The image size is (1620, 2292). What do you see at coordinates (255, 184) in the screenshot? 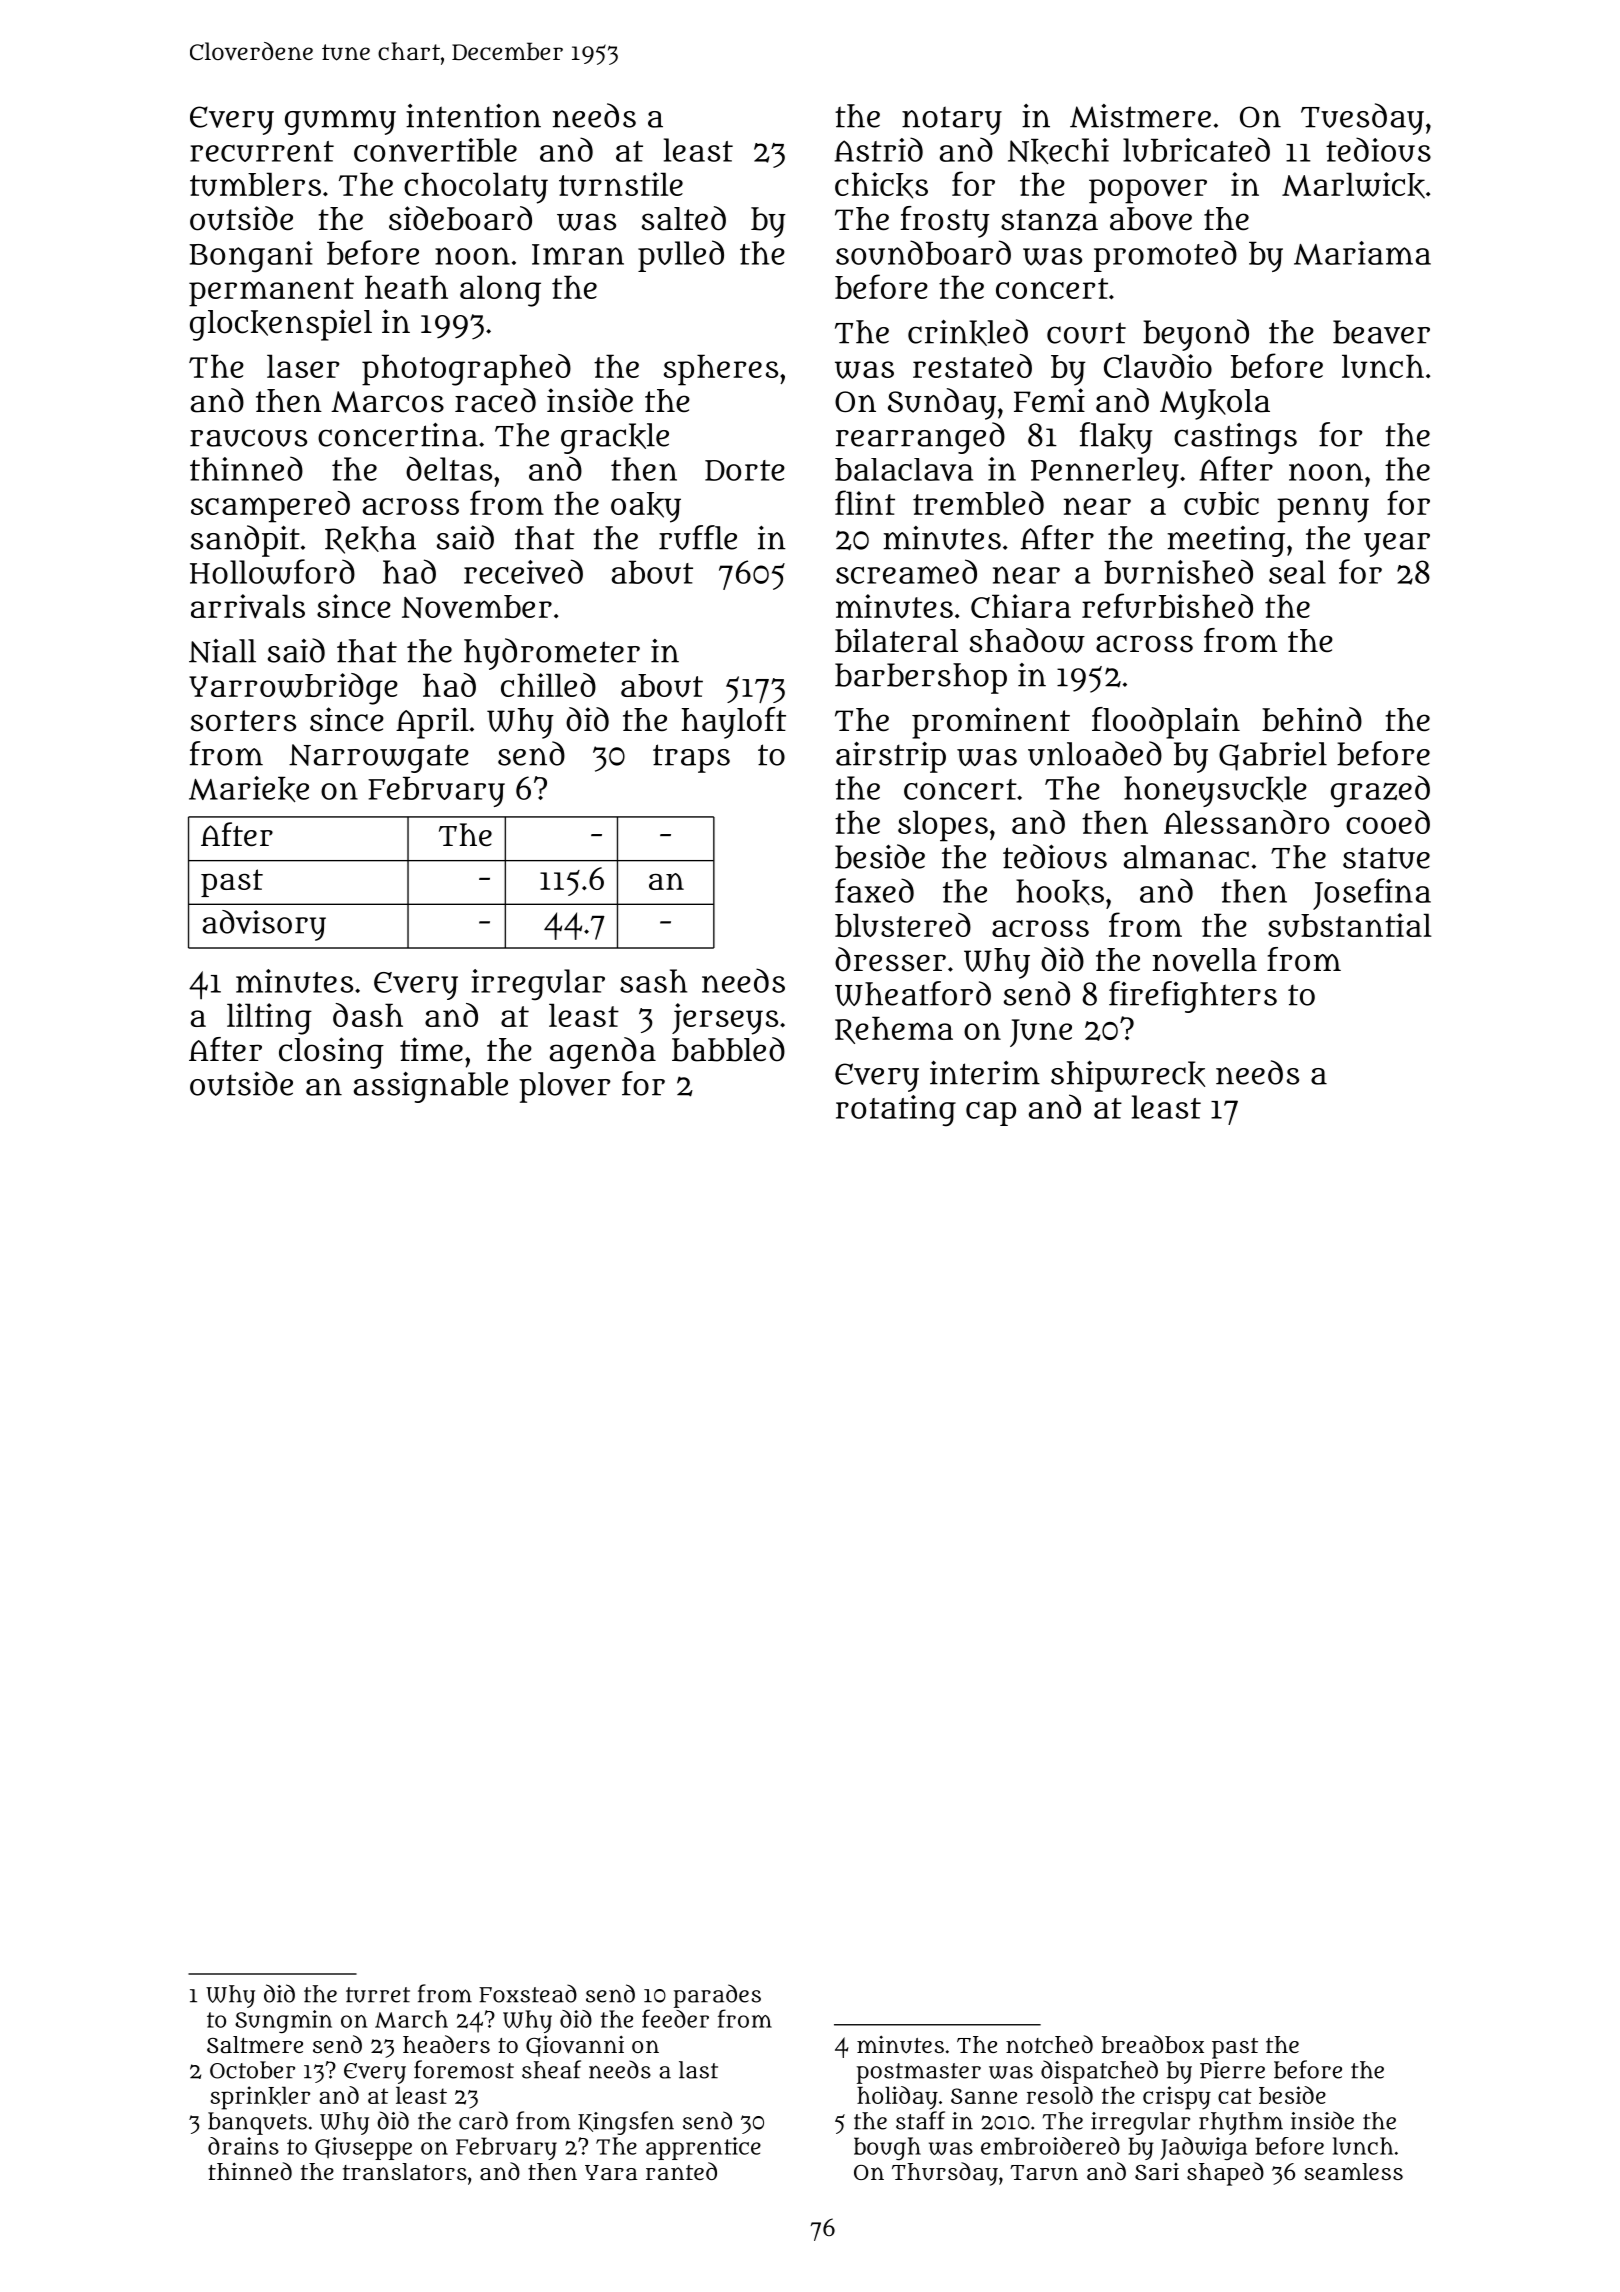
I see `tumblers` at bounding box center [255, 184].
